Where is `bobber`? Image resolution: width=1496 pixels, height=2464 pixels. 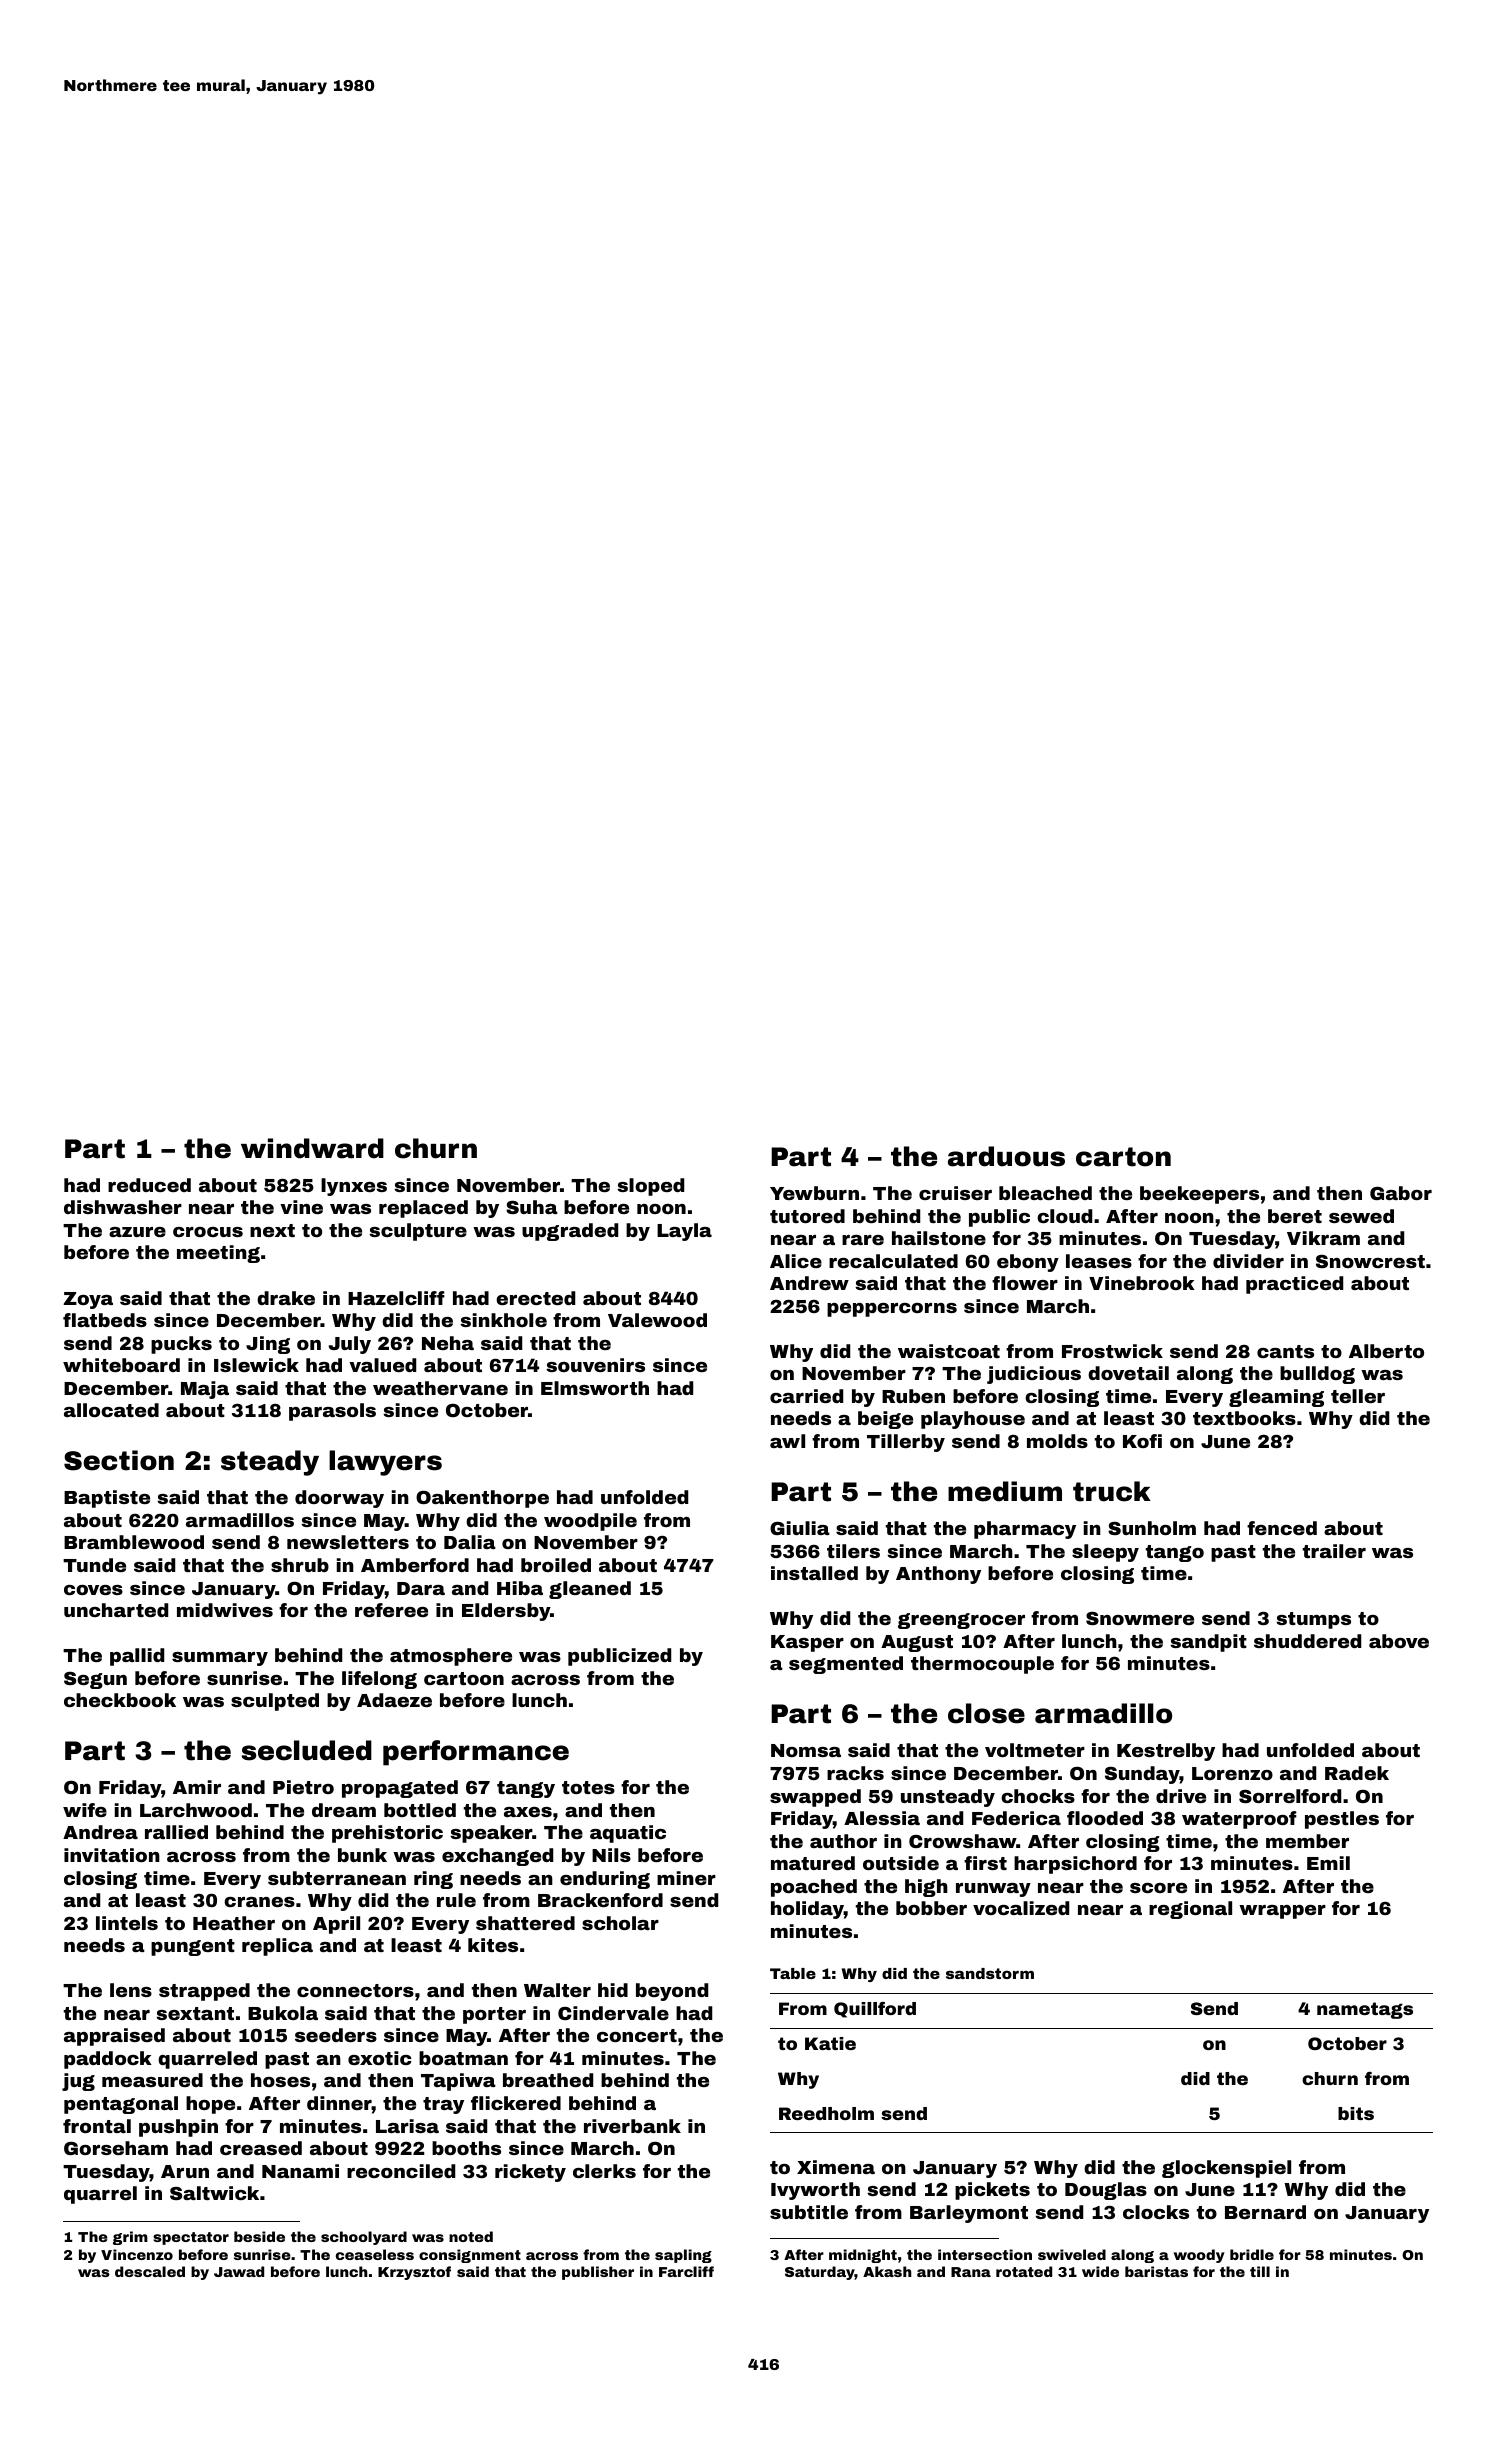 bobber is located at coordinates (931, 1908).
